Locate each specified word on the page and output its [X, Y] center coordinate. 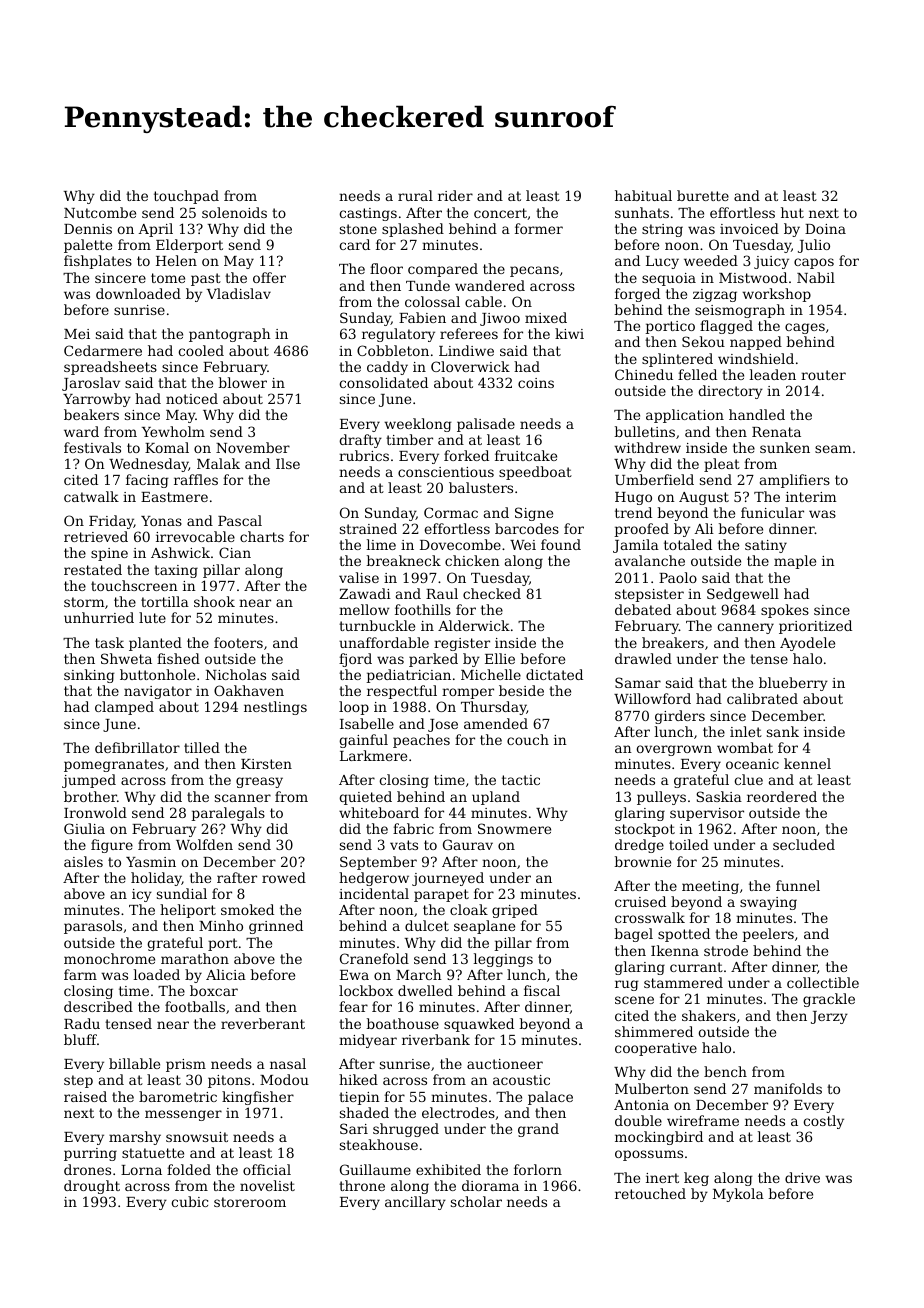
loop [354, 708]
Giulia [84, 828]
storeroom [250, 1202]
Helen [176, 260]
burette [703, 195]
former [539, 228]
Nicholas [236, 674]
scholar [476, 1201]
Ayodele [807, 644]
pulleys [661, 798]
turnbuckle [377, 625]
